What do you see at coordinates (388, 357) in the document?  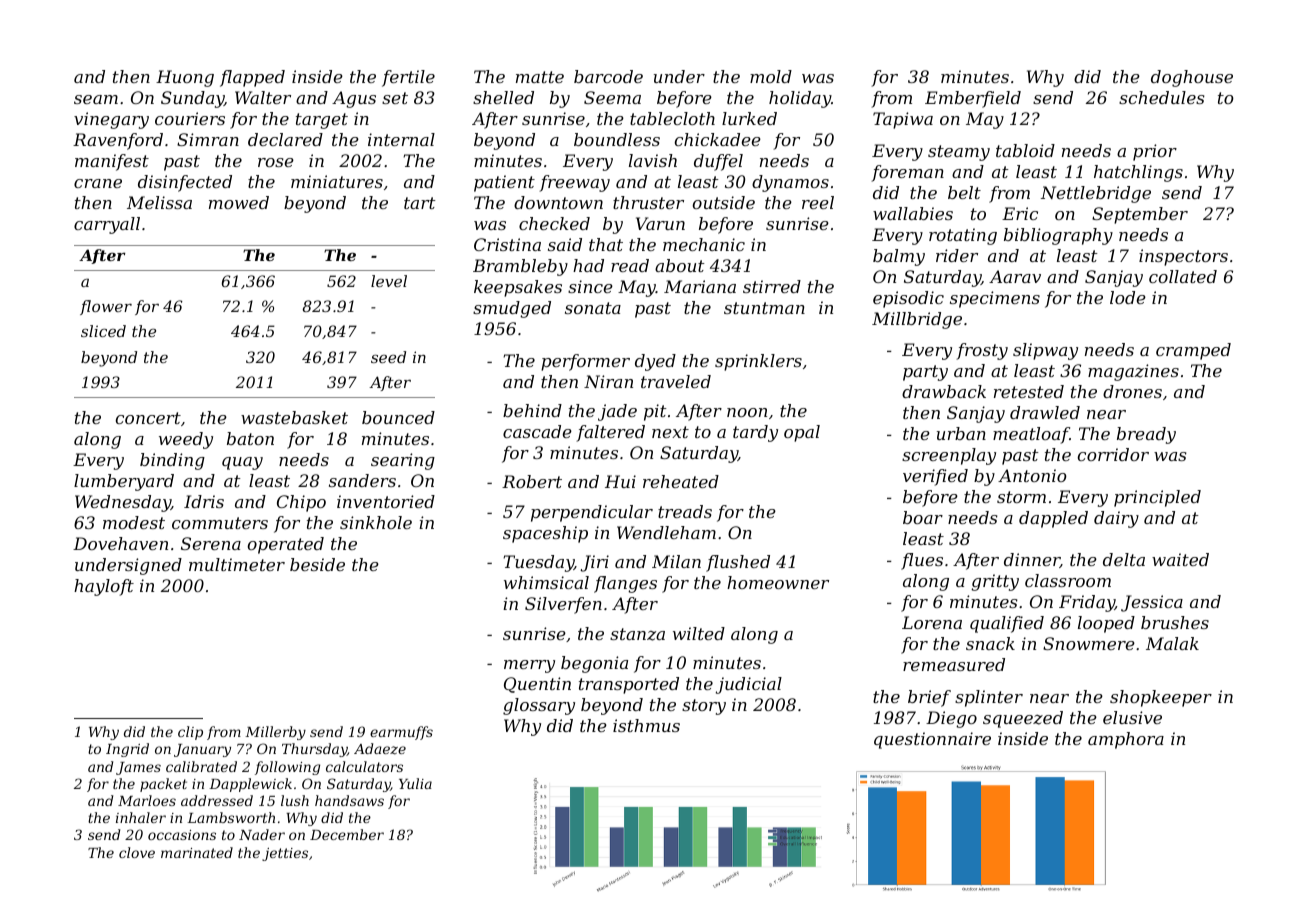 I see `seed` at bounding box center [388, 357].
